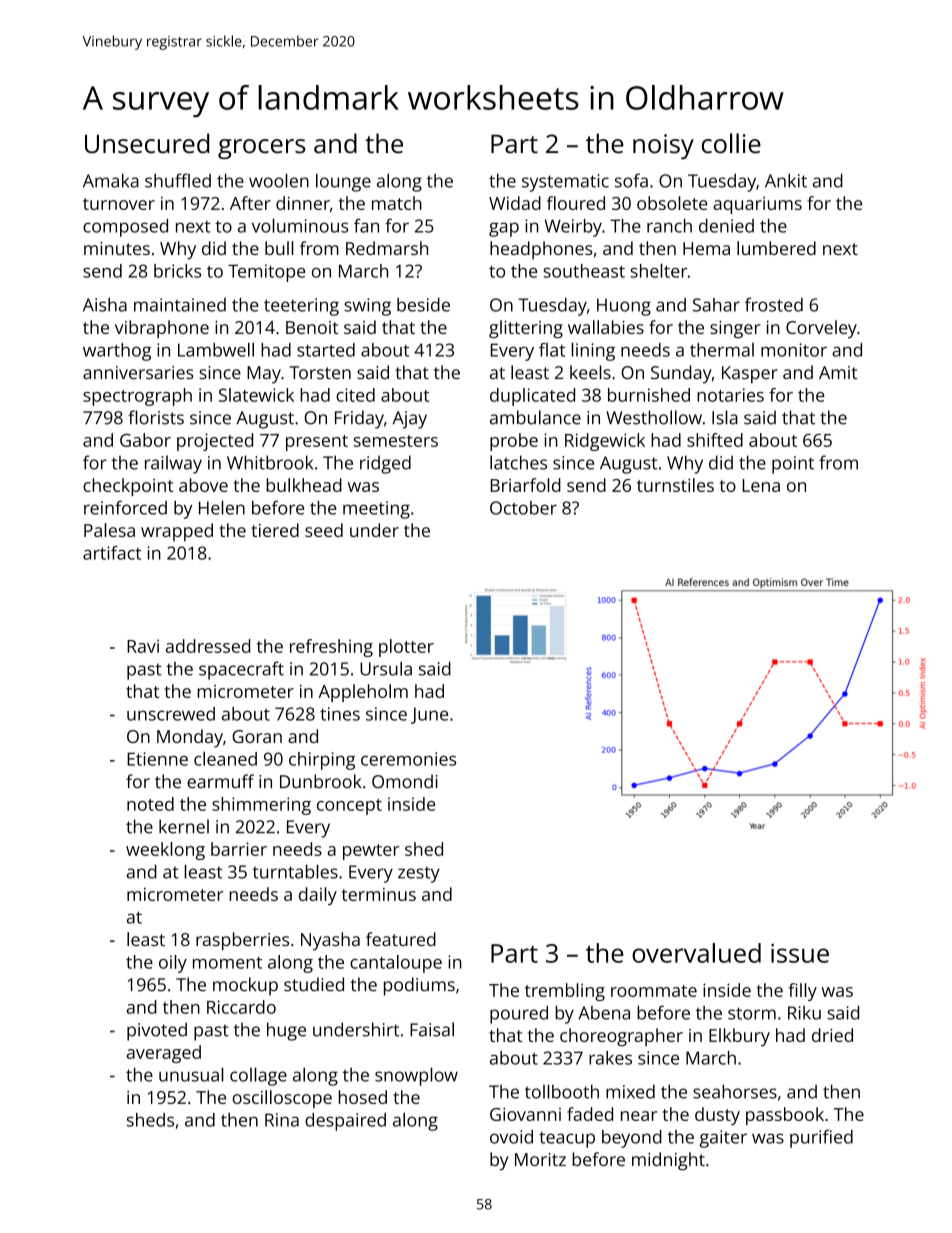 This page has width=952, height=1233. What do you see at coordinates (363, 693) in the page?
I see `Appleholm` at bounding box center [363, 693].
